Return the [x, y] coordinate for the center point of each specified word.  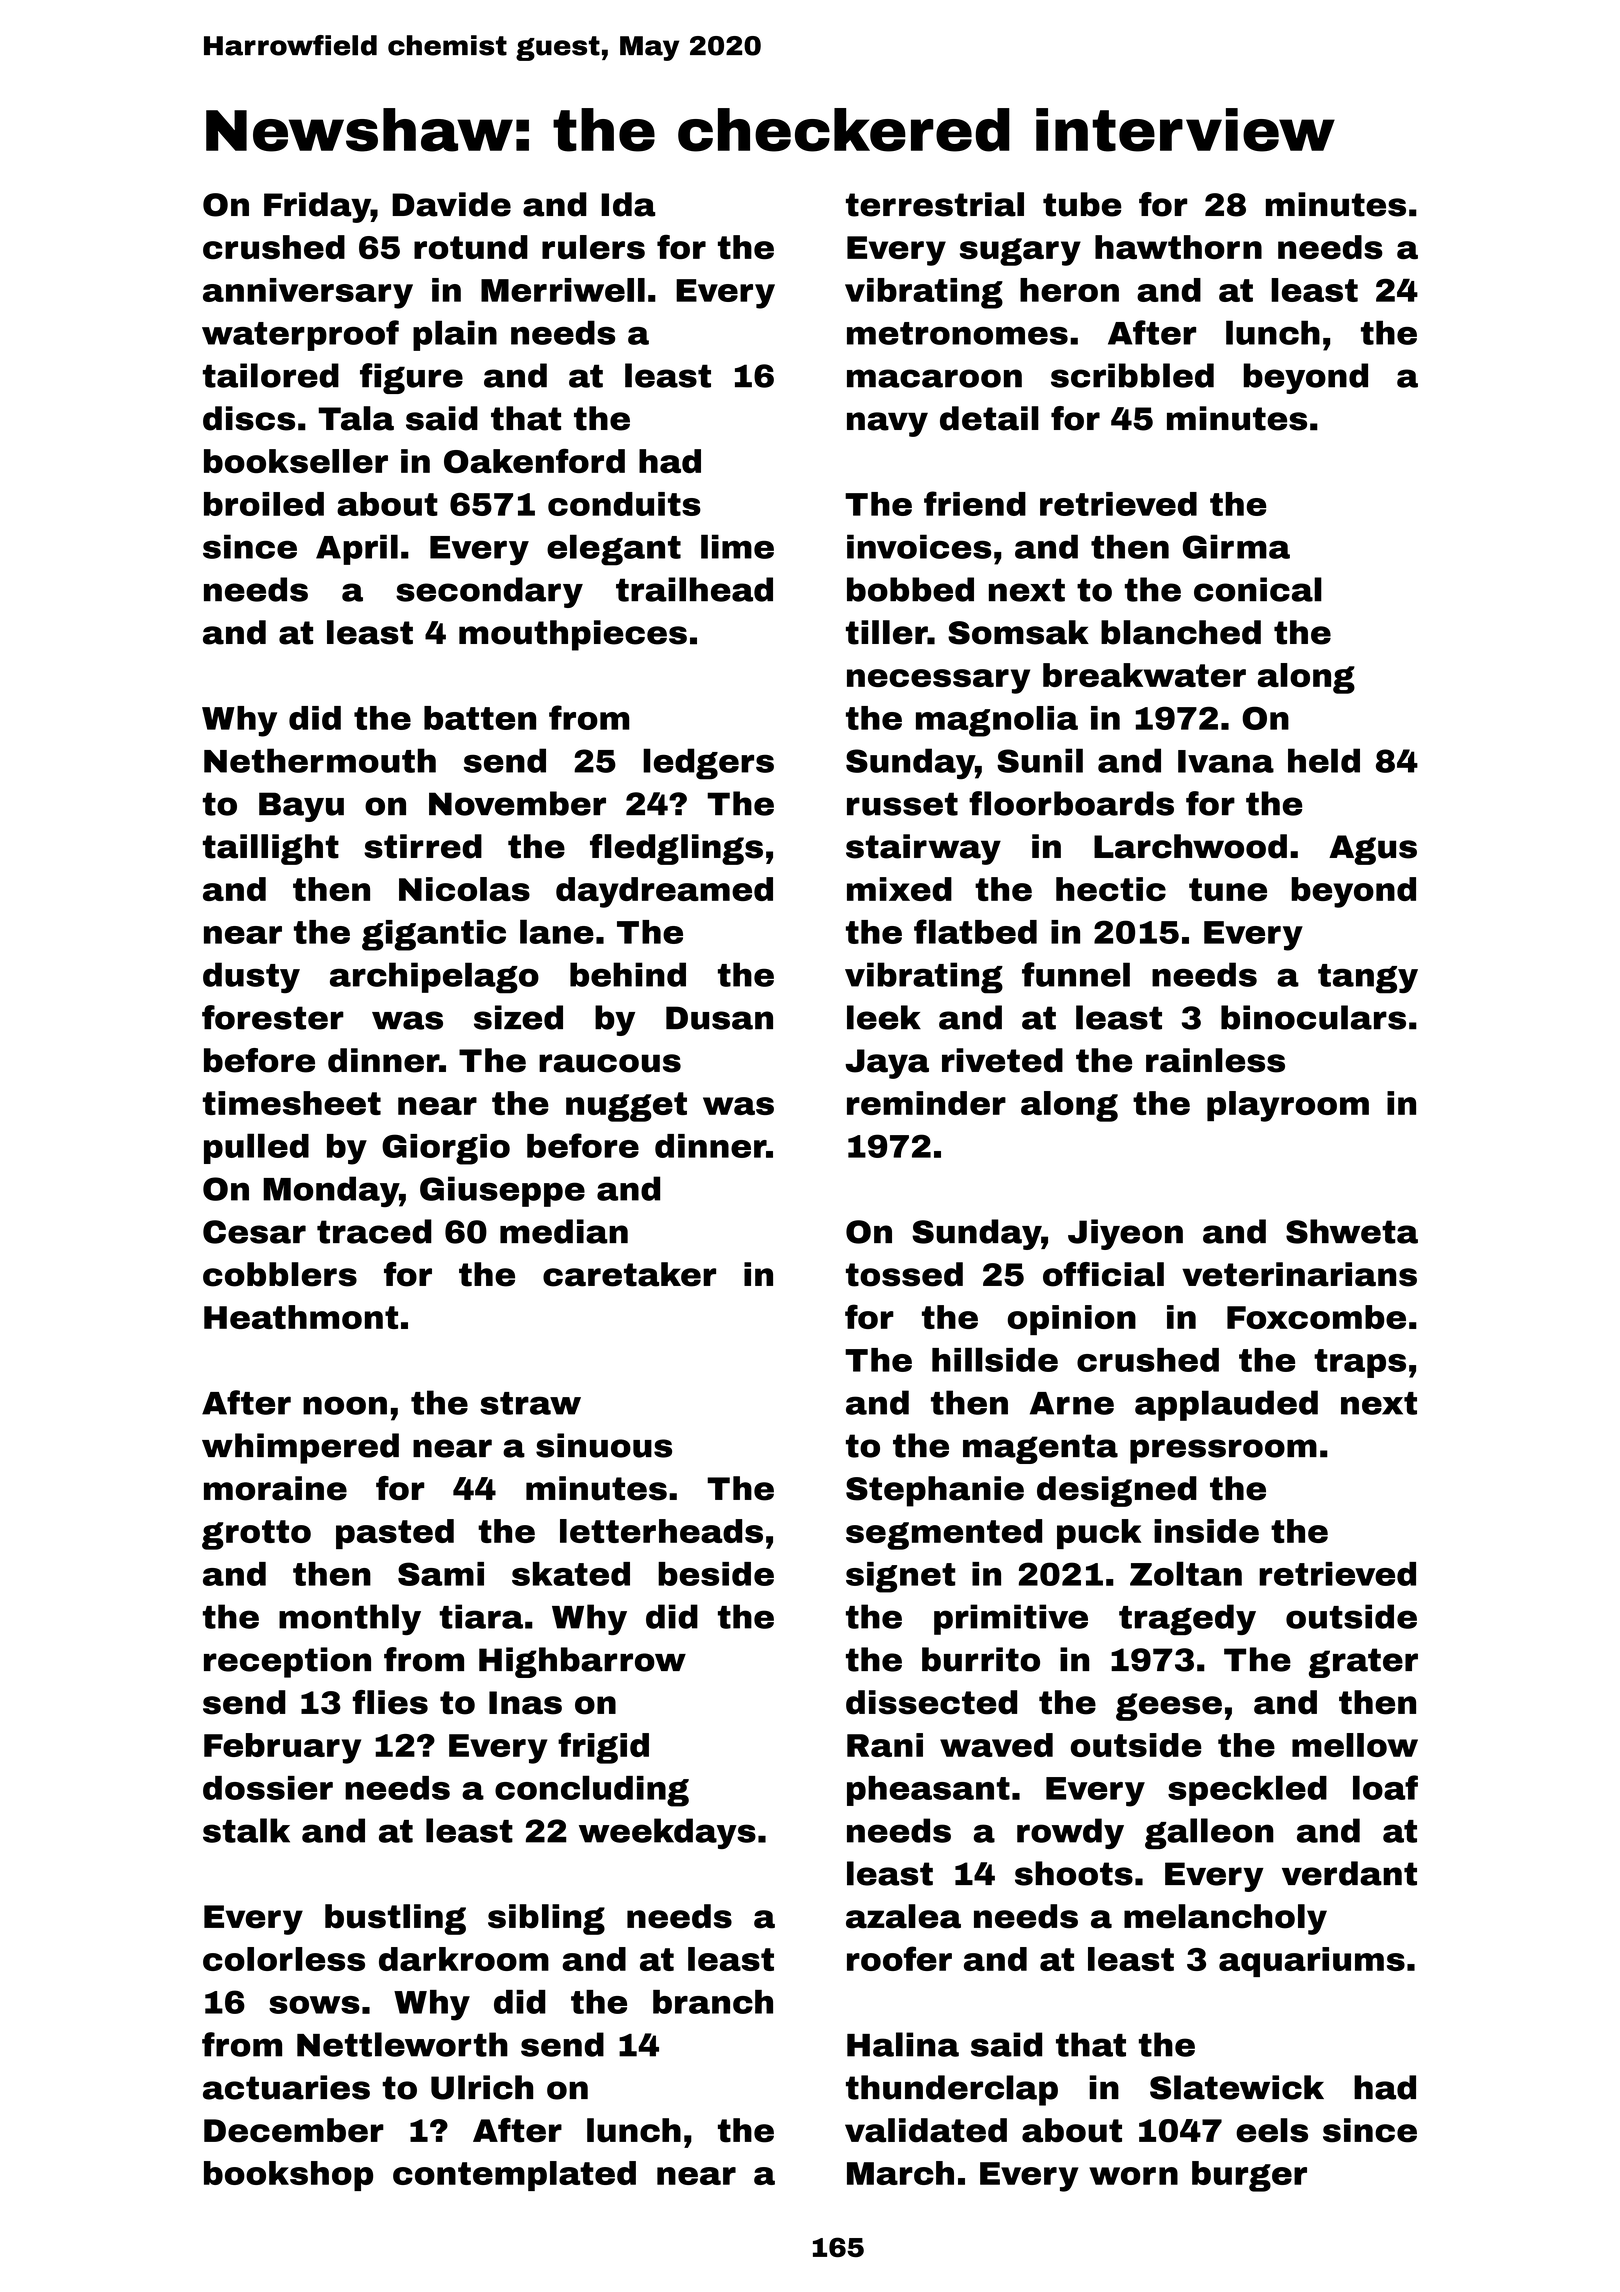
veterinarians [1299, 1274]
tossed [904, 1274]
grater [1363, 1663]
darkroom [464, 1959]
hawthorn [1178, 247]
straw [530, 1403]
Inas [525, 1703]
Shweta [1352, 1231]
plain [455, 335]
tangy [1368, 979]
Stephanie [935, 1491]
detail [989, 418]
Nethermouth [320, 760]
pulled [256, 1148]
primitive [1011, 1619]
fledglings [676, 849]
